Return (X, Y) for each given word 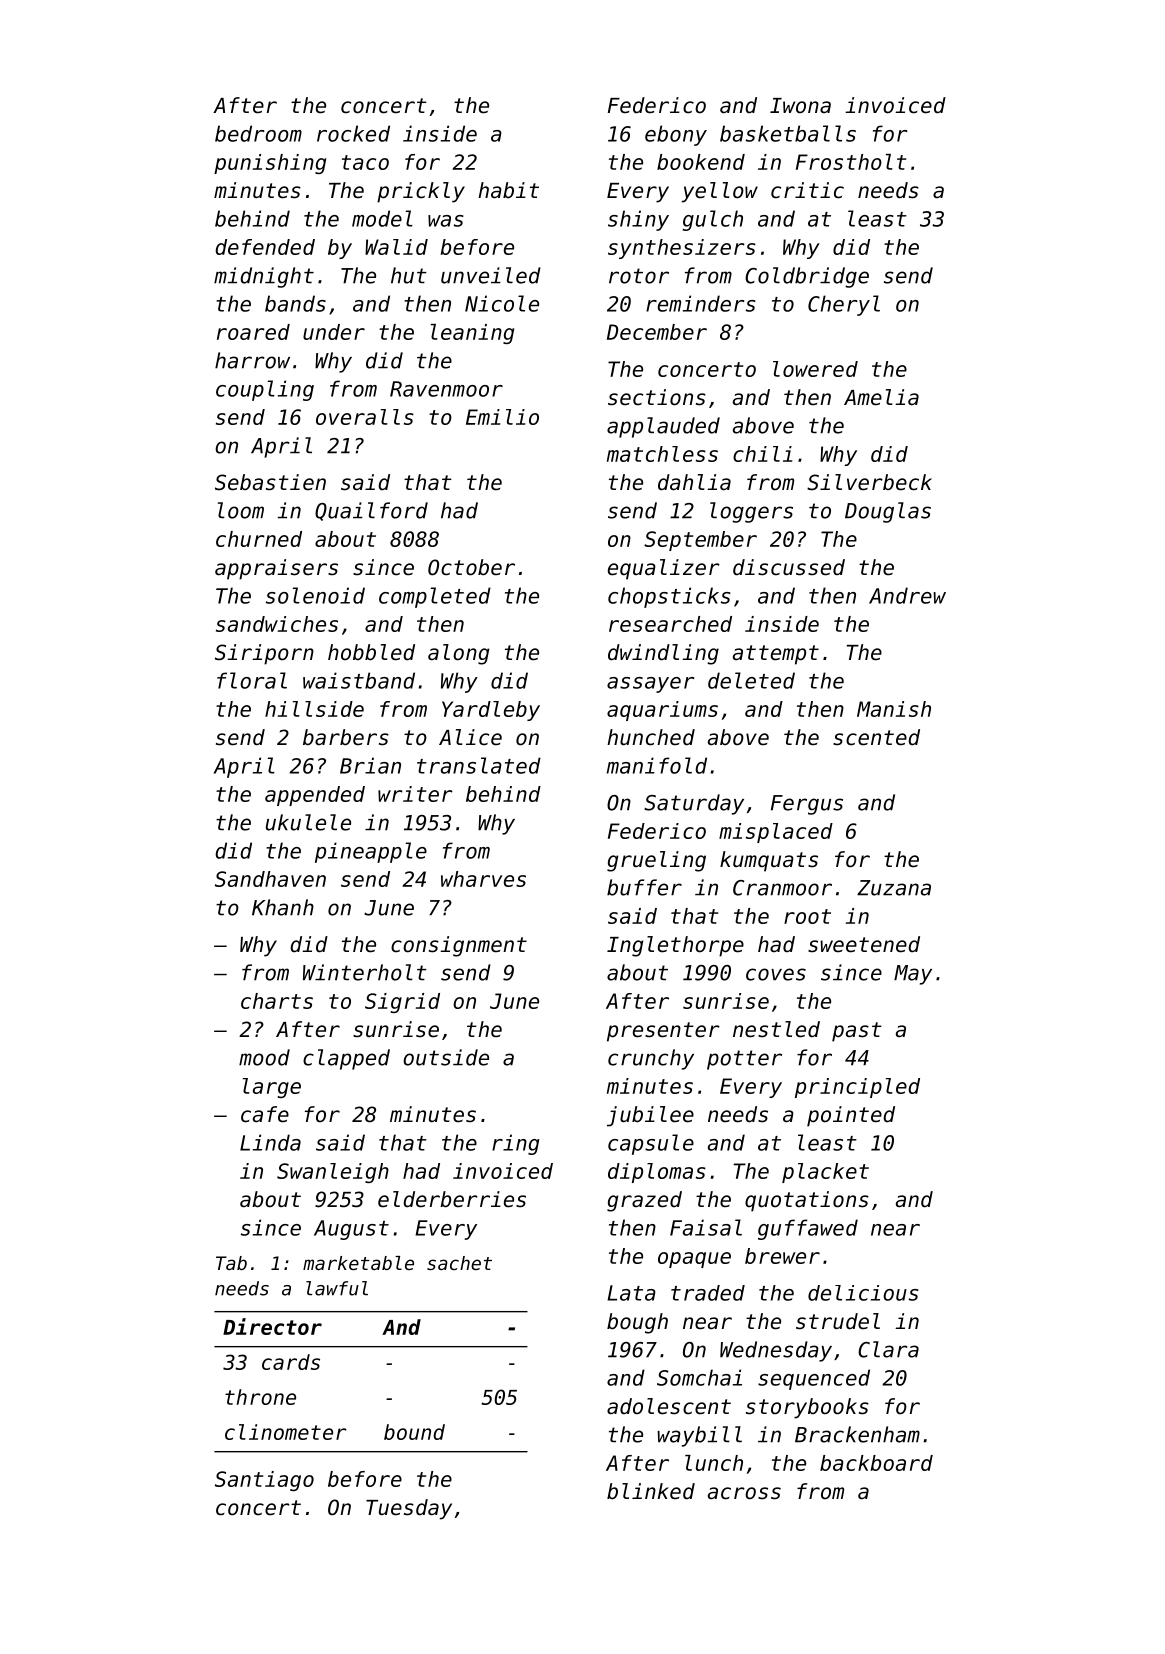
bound (414, 1432)
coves (776, 974)
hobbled (371, 652)
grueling (656, 861)
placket (825, 1173)
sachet (459, 1263)
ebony (676, 135)
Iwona (800, 106)
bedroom (258, 133)
